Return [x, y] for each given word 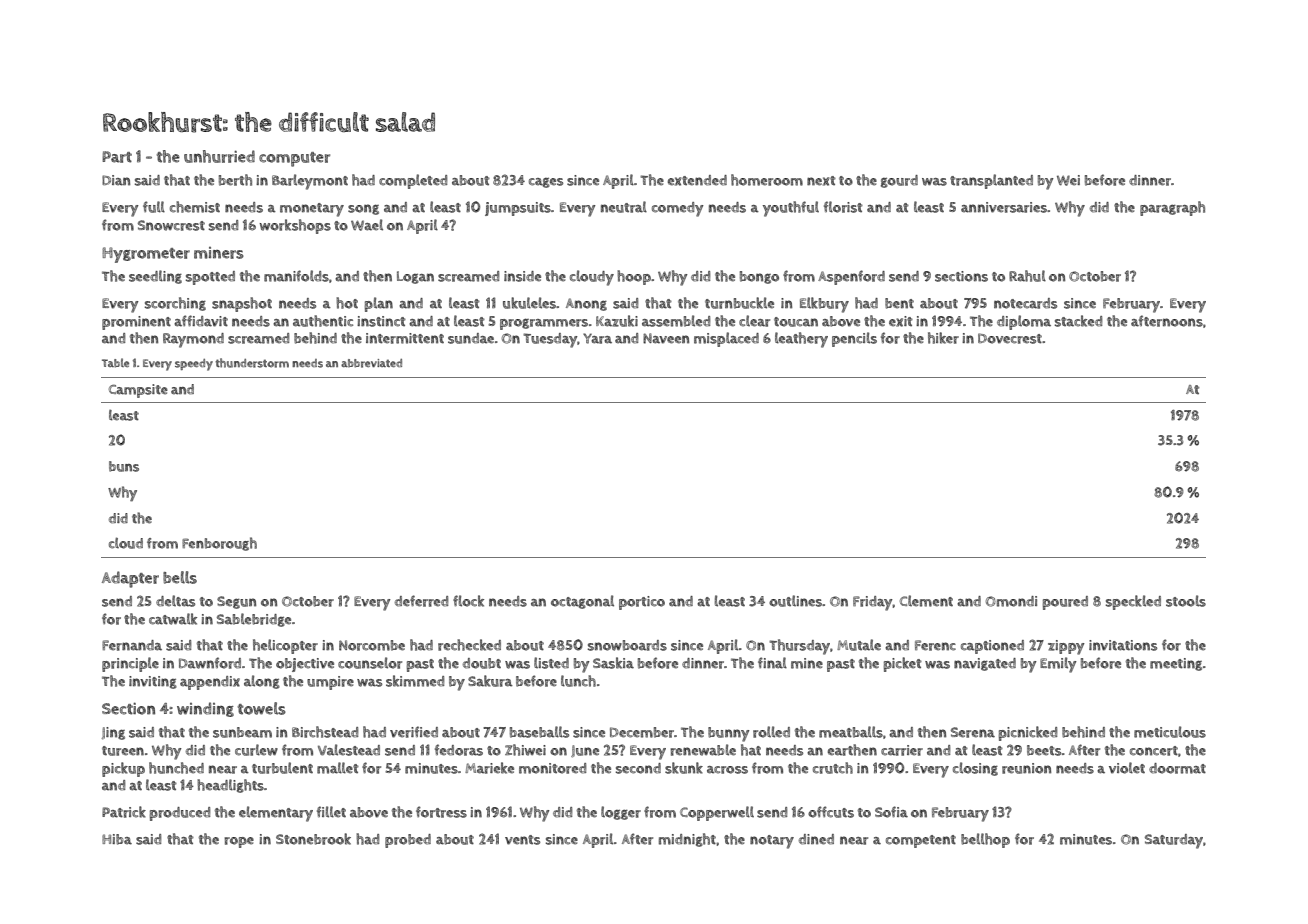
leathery [801, 340]
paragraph [1172, 208]
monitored [552, 768]
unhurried [219, 156]
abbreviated [371, 363]
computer [294, 159]
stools [1186, 601]
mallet [338, 768]
